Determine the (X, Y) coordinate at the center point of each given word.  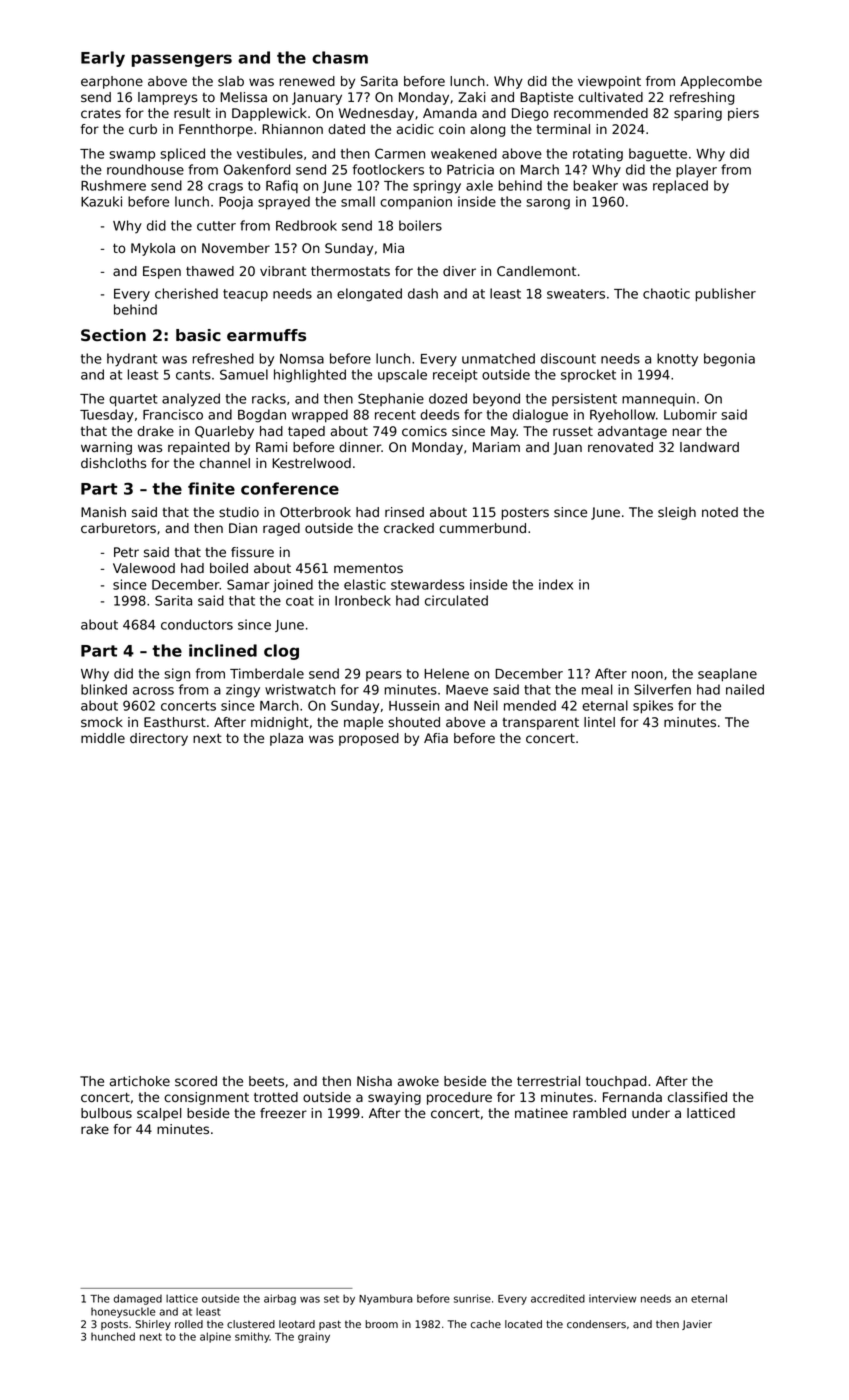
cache (486, 1324)
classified (697, 1097)
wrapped (320, 415)
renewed (307, 81)
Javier (697, 1325)
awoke (418, 1081)
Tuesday (107, 416)
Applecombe (721, 82)
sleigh (677, 513)
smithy (252, 1337)
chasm (340, 57)
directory (159, 739)
